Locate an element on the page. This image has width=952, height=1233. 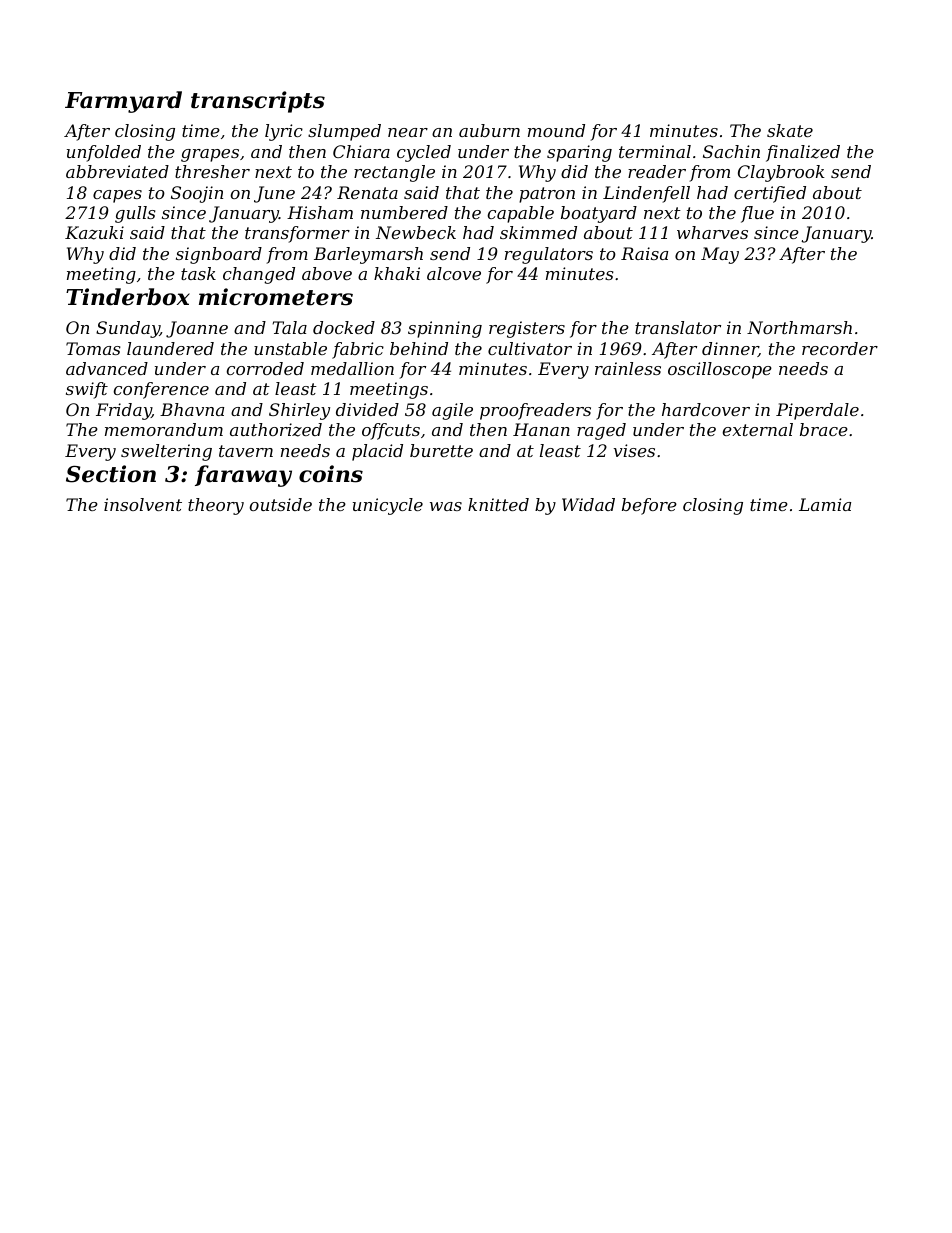
mound is located at coordinates (556, 130).
